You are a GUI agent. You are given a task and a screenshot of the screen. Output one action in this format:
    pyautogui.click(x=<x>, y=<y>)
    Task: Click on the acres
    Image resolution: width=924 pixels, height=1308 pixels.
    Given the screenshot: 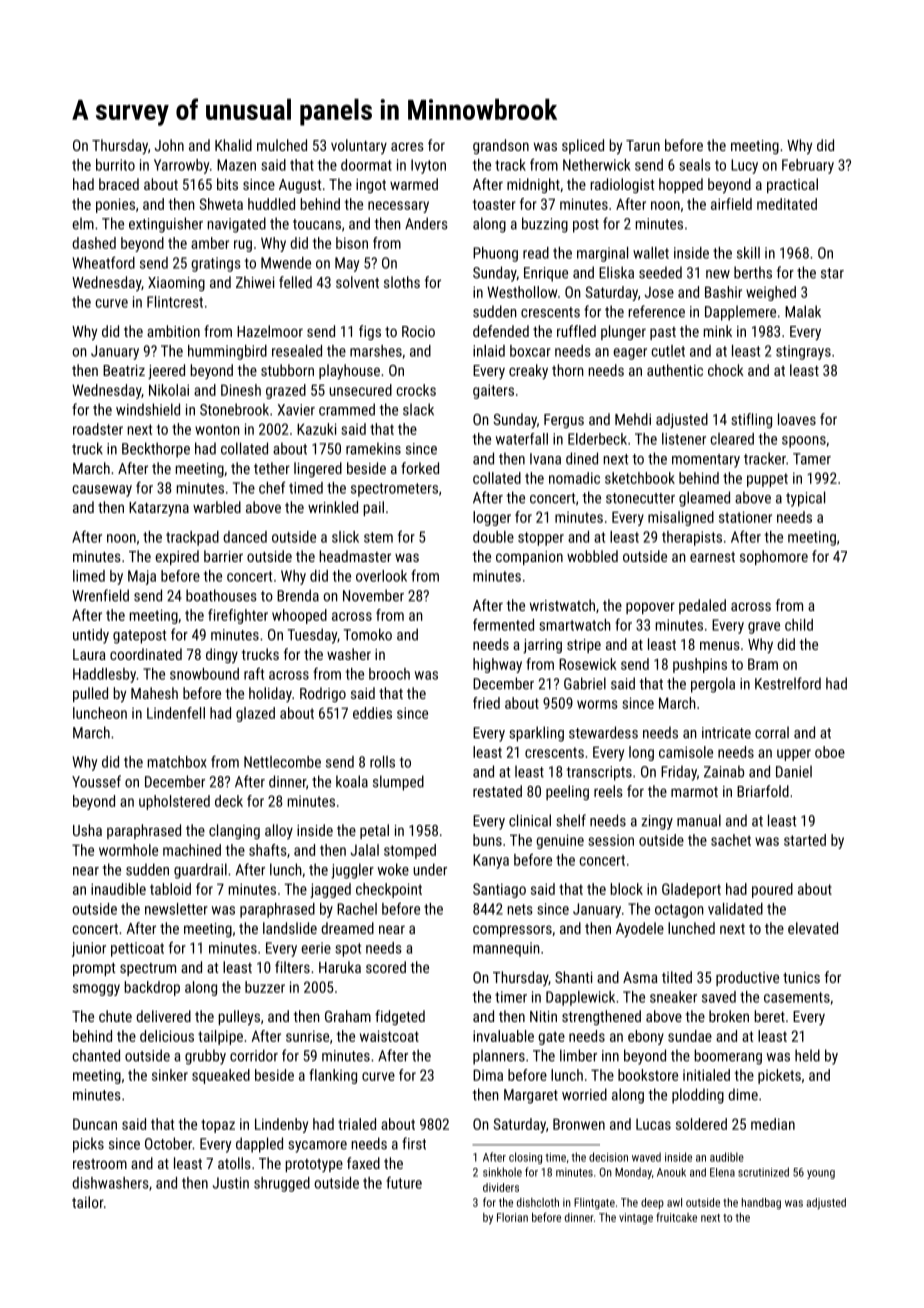 What is the action you would take?
    pyautogui.click(x=407, y=146)
